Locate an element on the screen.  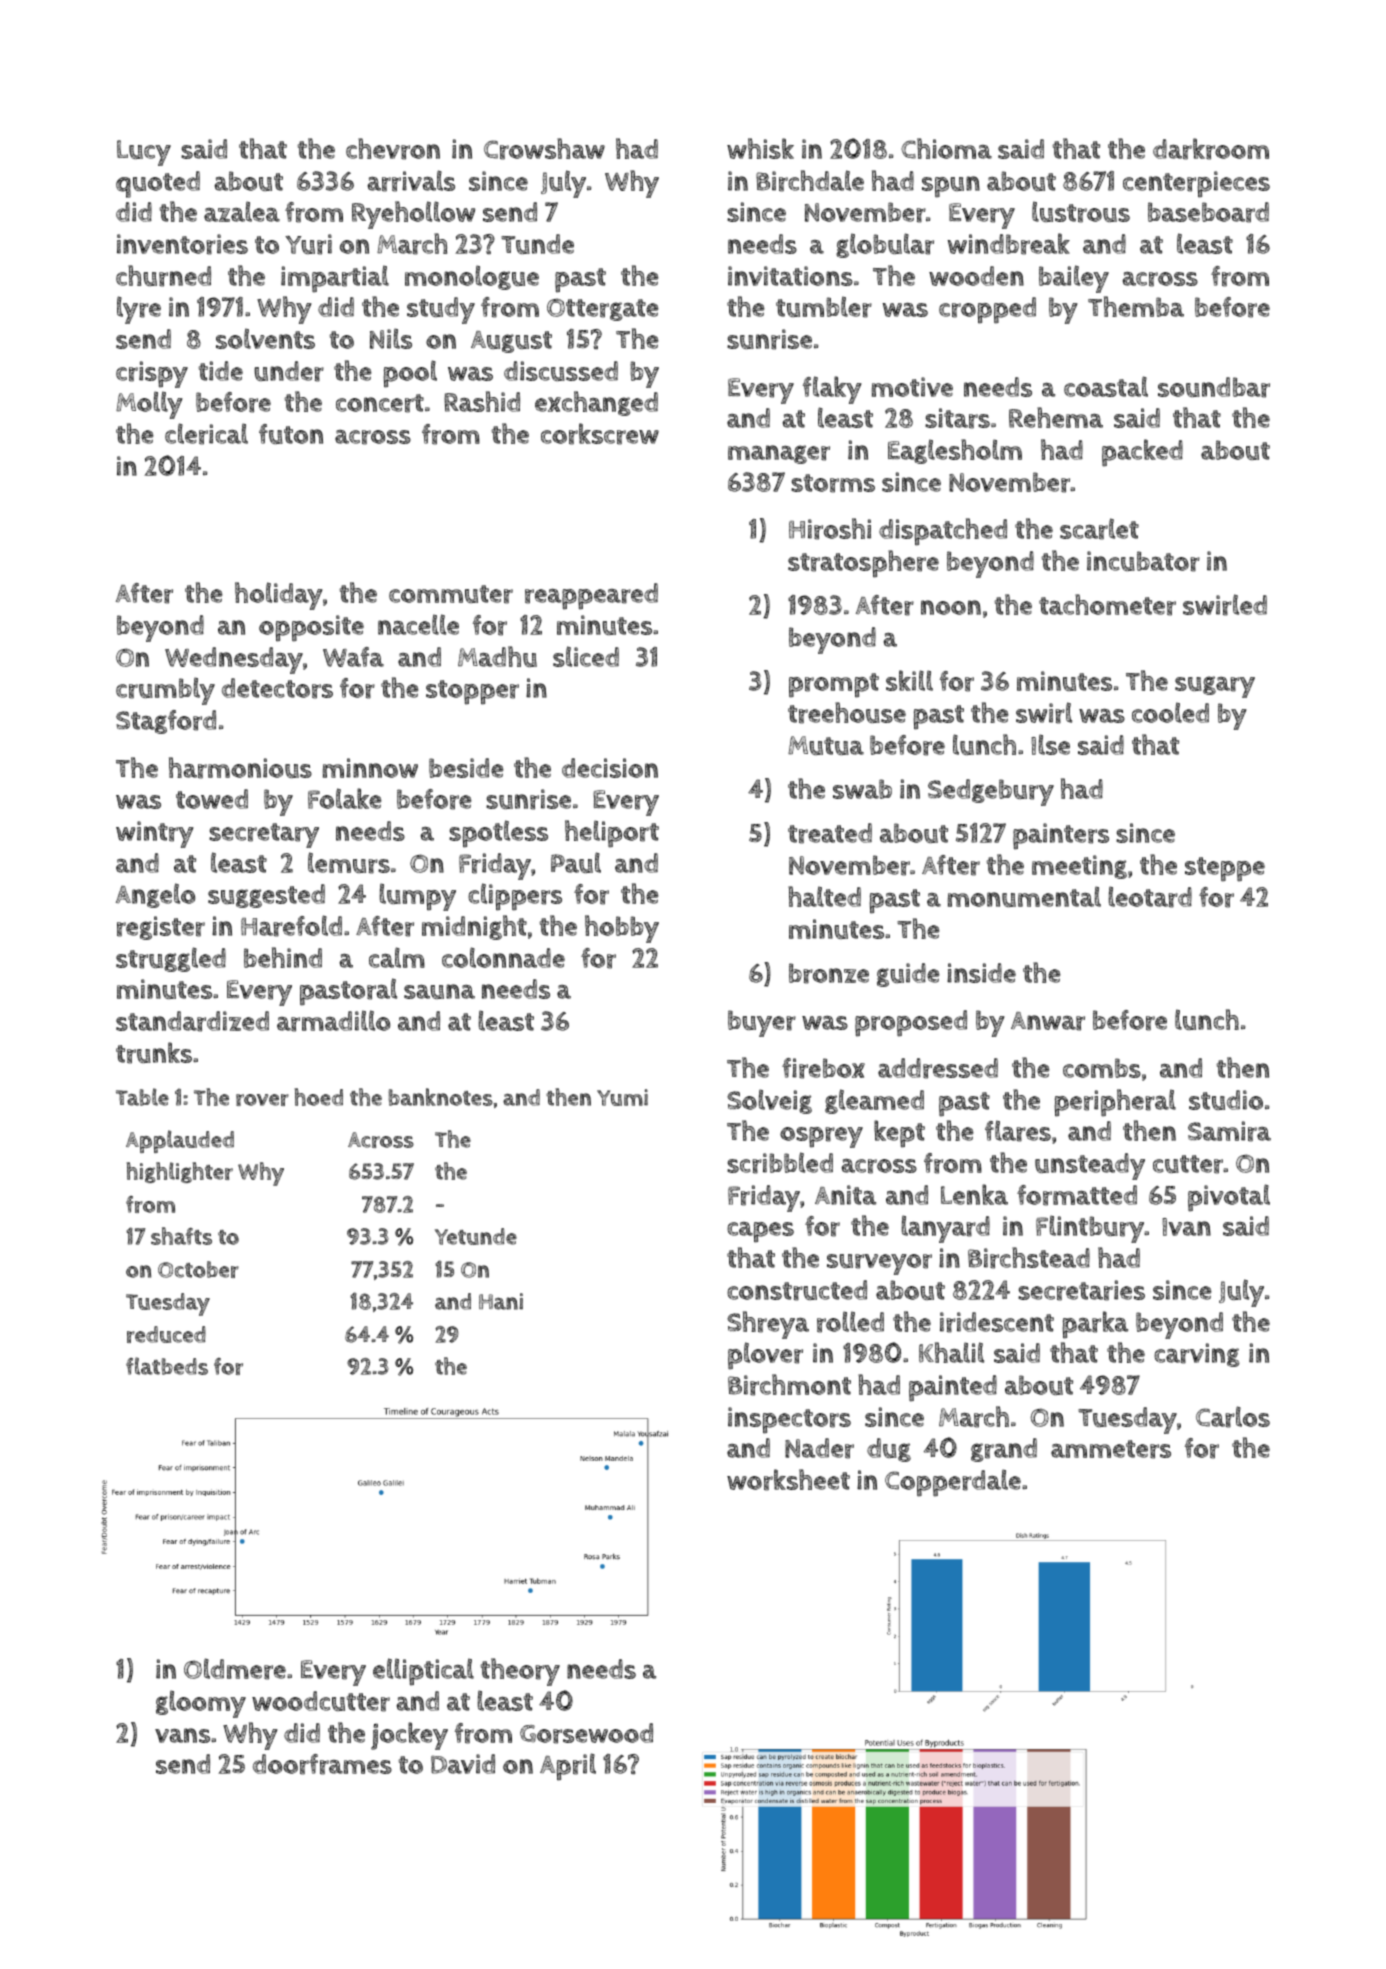
bronze is located at coordinates (829, 973).
